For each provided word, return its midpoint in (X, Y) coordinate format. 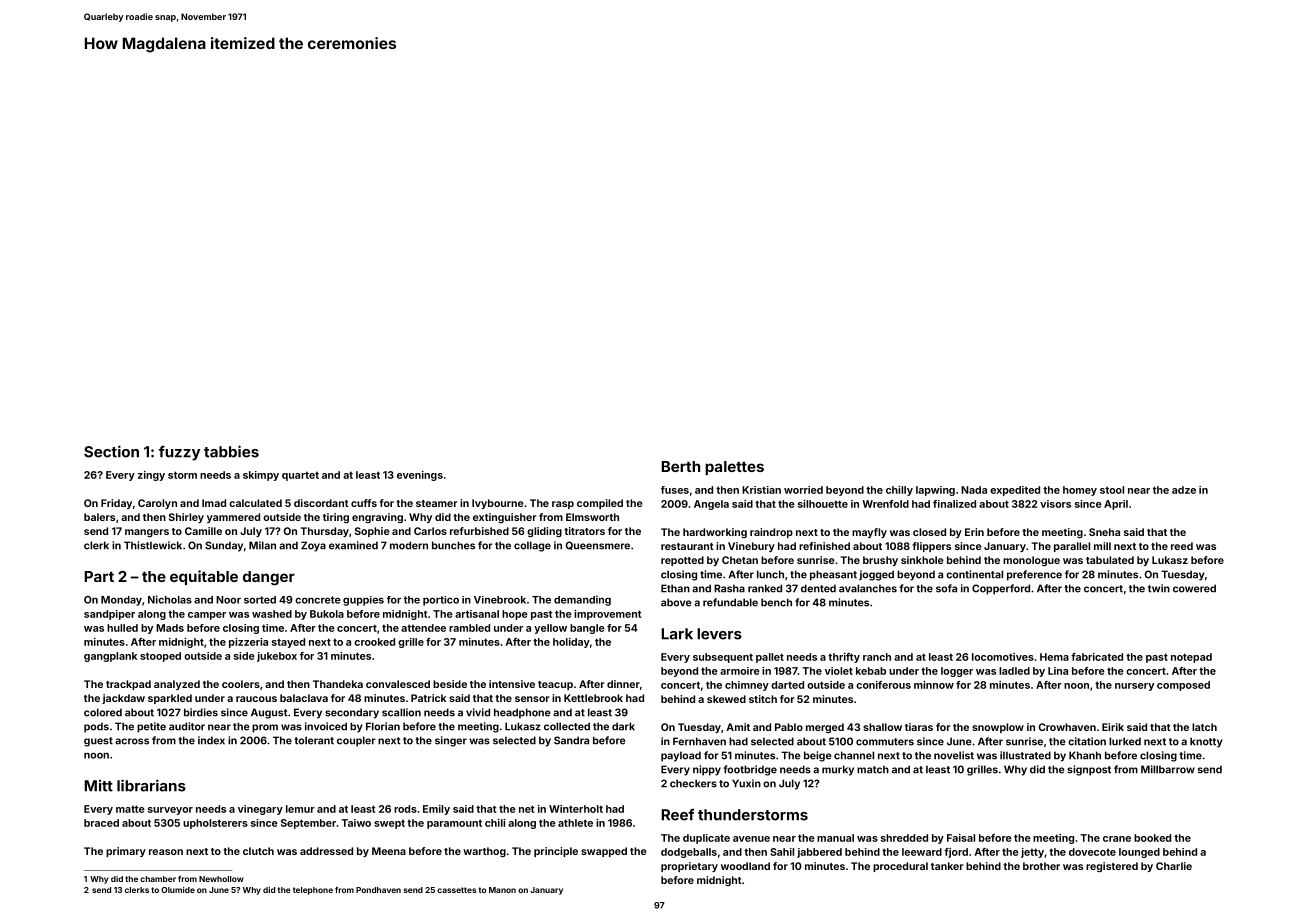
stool (1112, 490)
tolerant (314, 740)
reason (166, 852)
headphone (522, 713)
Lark (677, 634)
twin (1159, 588)
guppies (363, 601)
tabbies (231, 451)
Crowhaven (1067, 727)
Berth (680, 466)
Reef (677, 815)
